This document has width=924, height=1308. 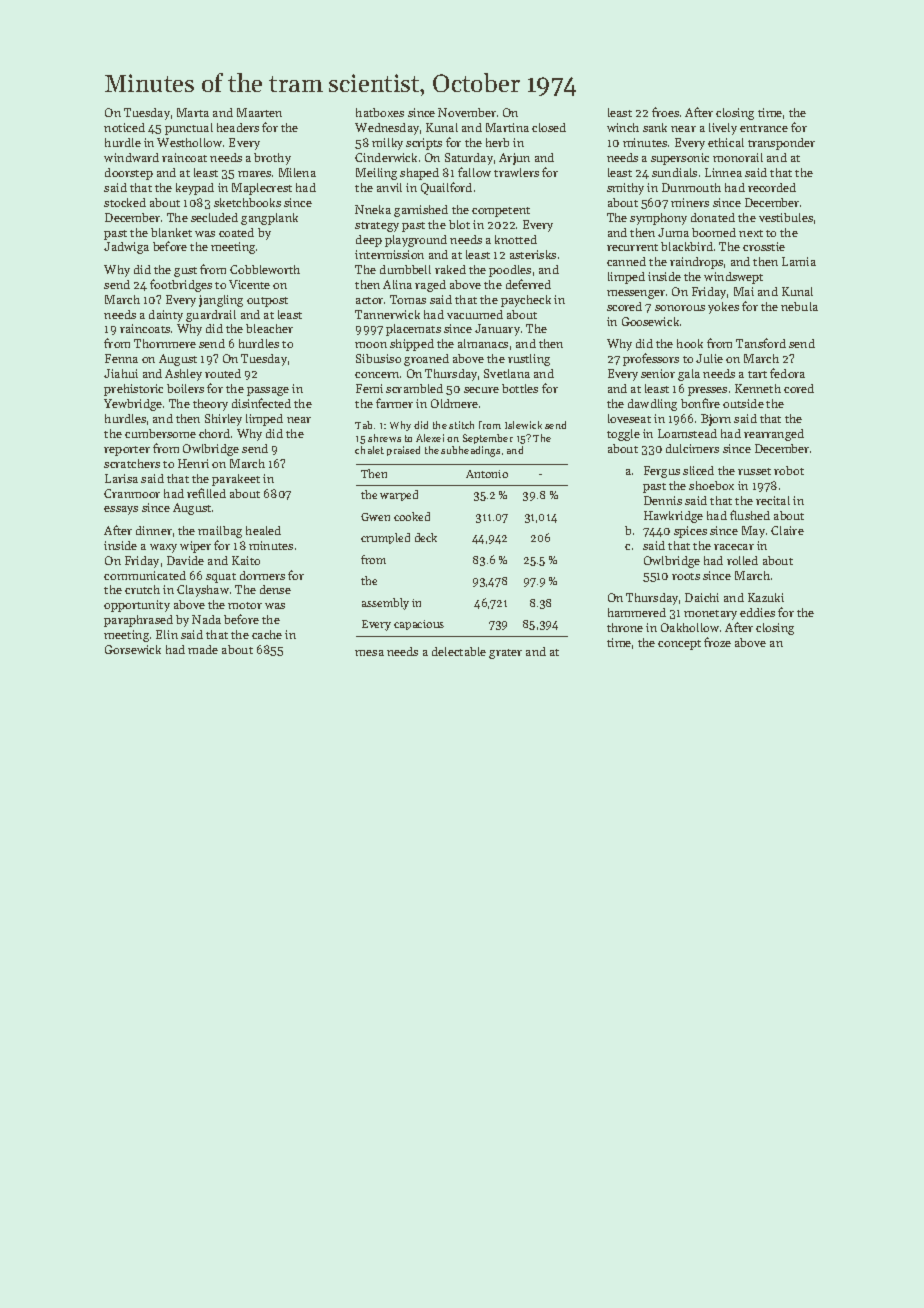 I want to click on garnished, so click(x=421, y=211).
